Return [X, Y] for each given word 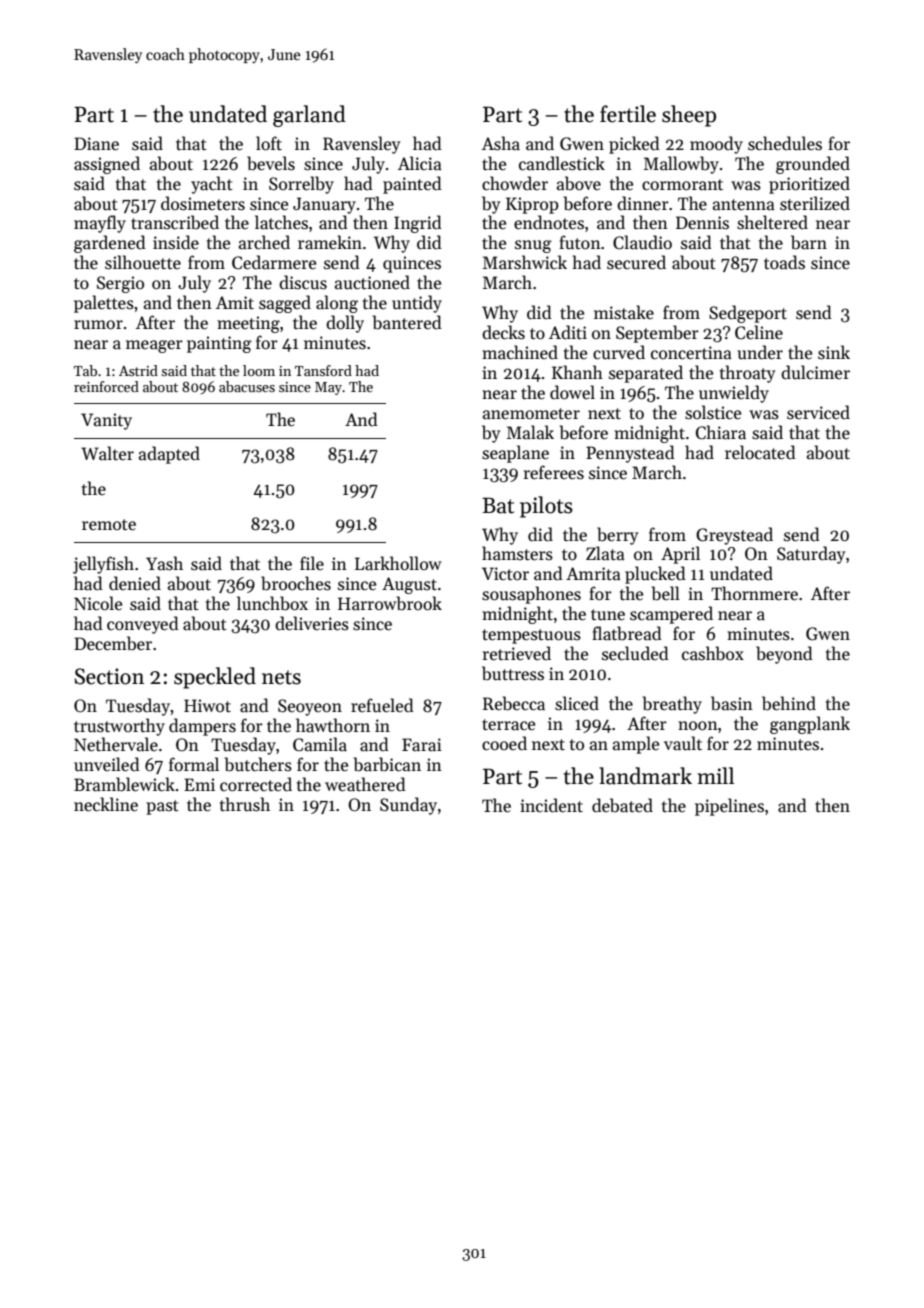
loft [269, 143]
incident [551, 805]
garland [309, 116]
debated [622, 805]
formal [194, 764]
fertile [628, 114]
